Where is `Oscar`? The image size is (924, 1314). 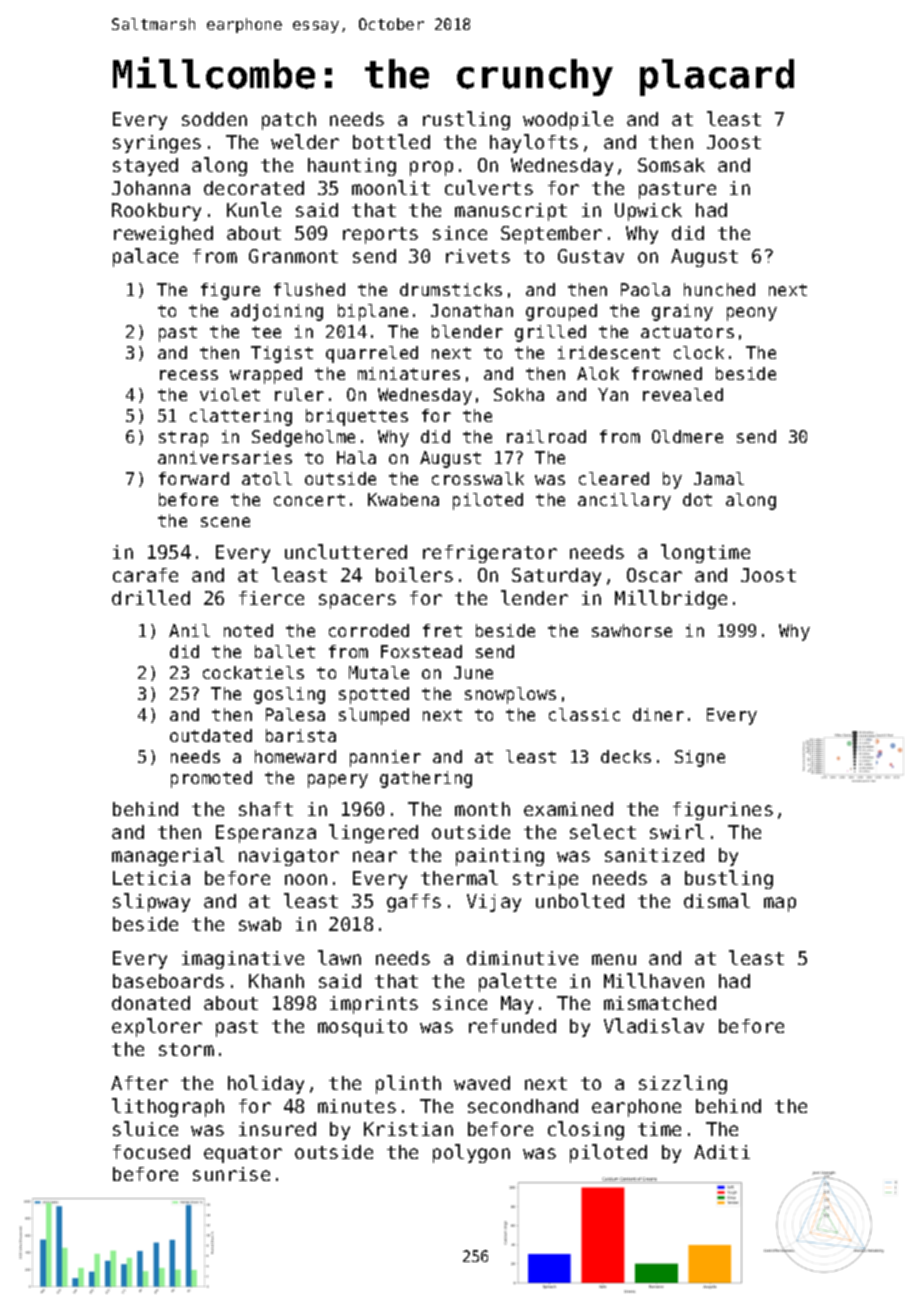
Oscar is located at coordinates (654, 575).
